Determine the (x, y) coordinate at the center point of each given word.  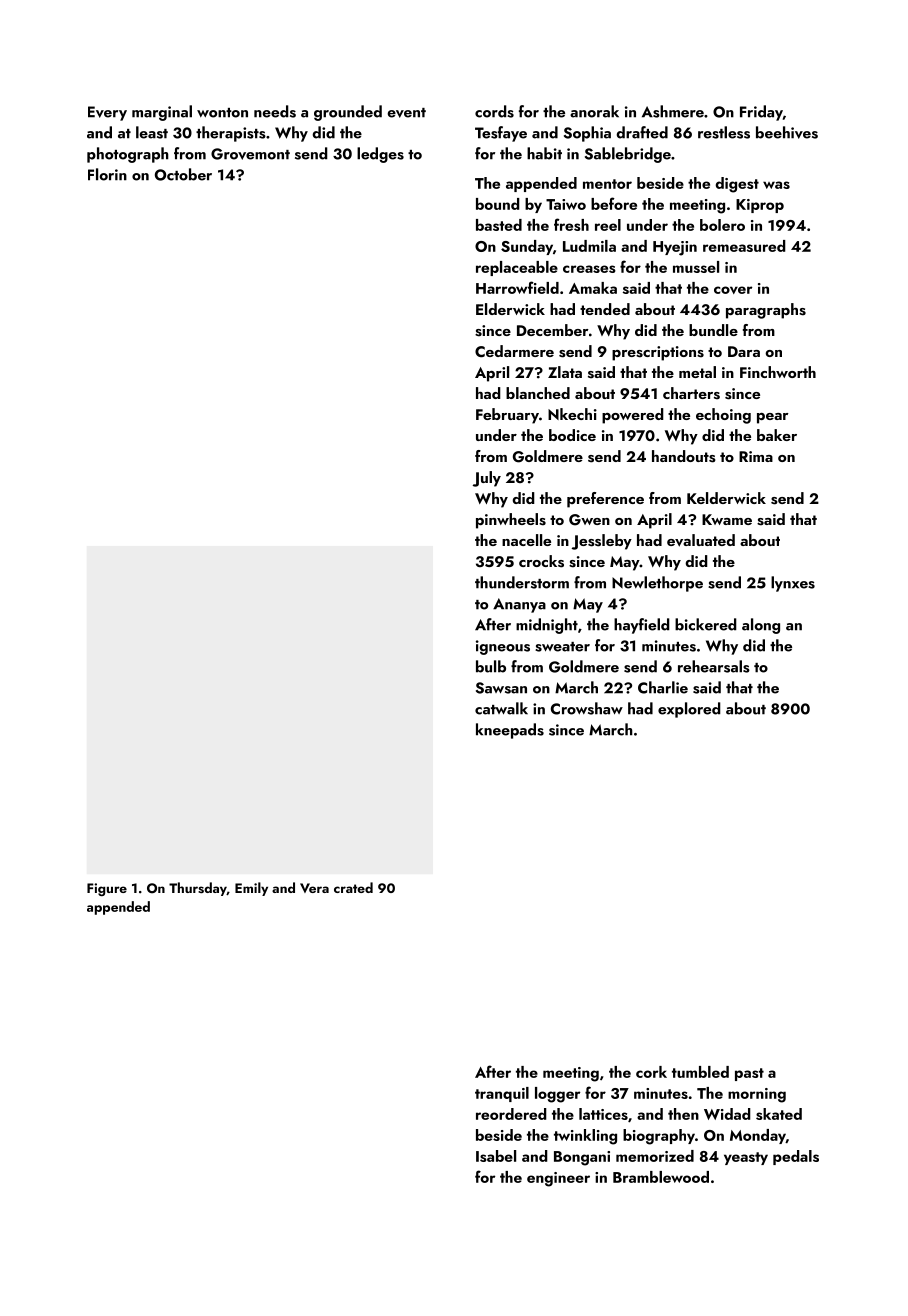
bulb (491, 666)
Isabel (496, 1156)
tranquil (502, 1094)
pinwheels (511, 521)
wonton (222, 113)
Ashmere (673, 111)
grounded (348, 113)
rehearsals (714, 666)
